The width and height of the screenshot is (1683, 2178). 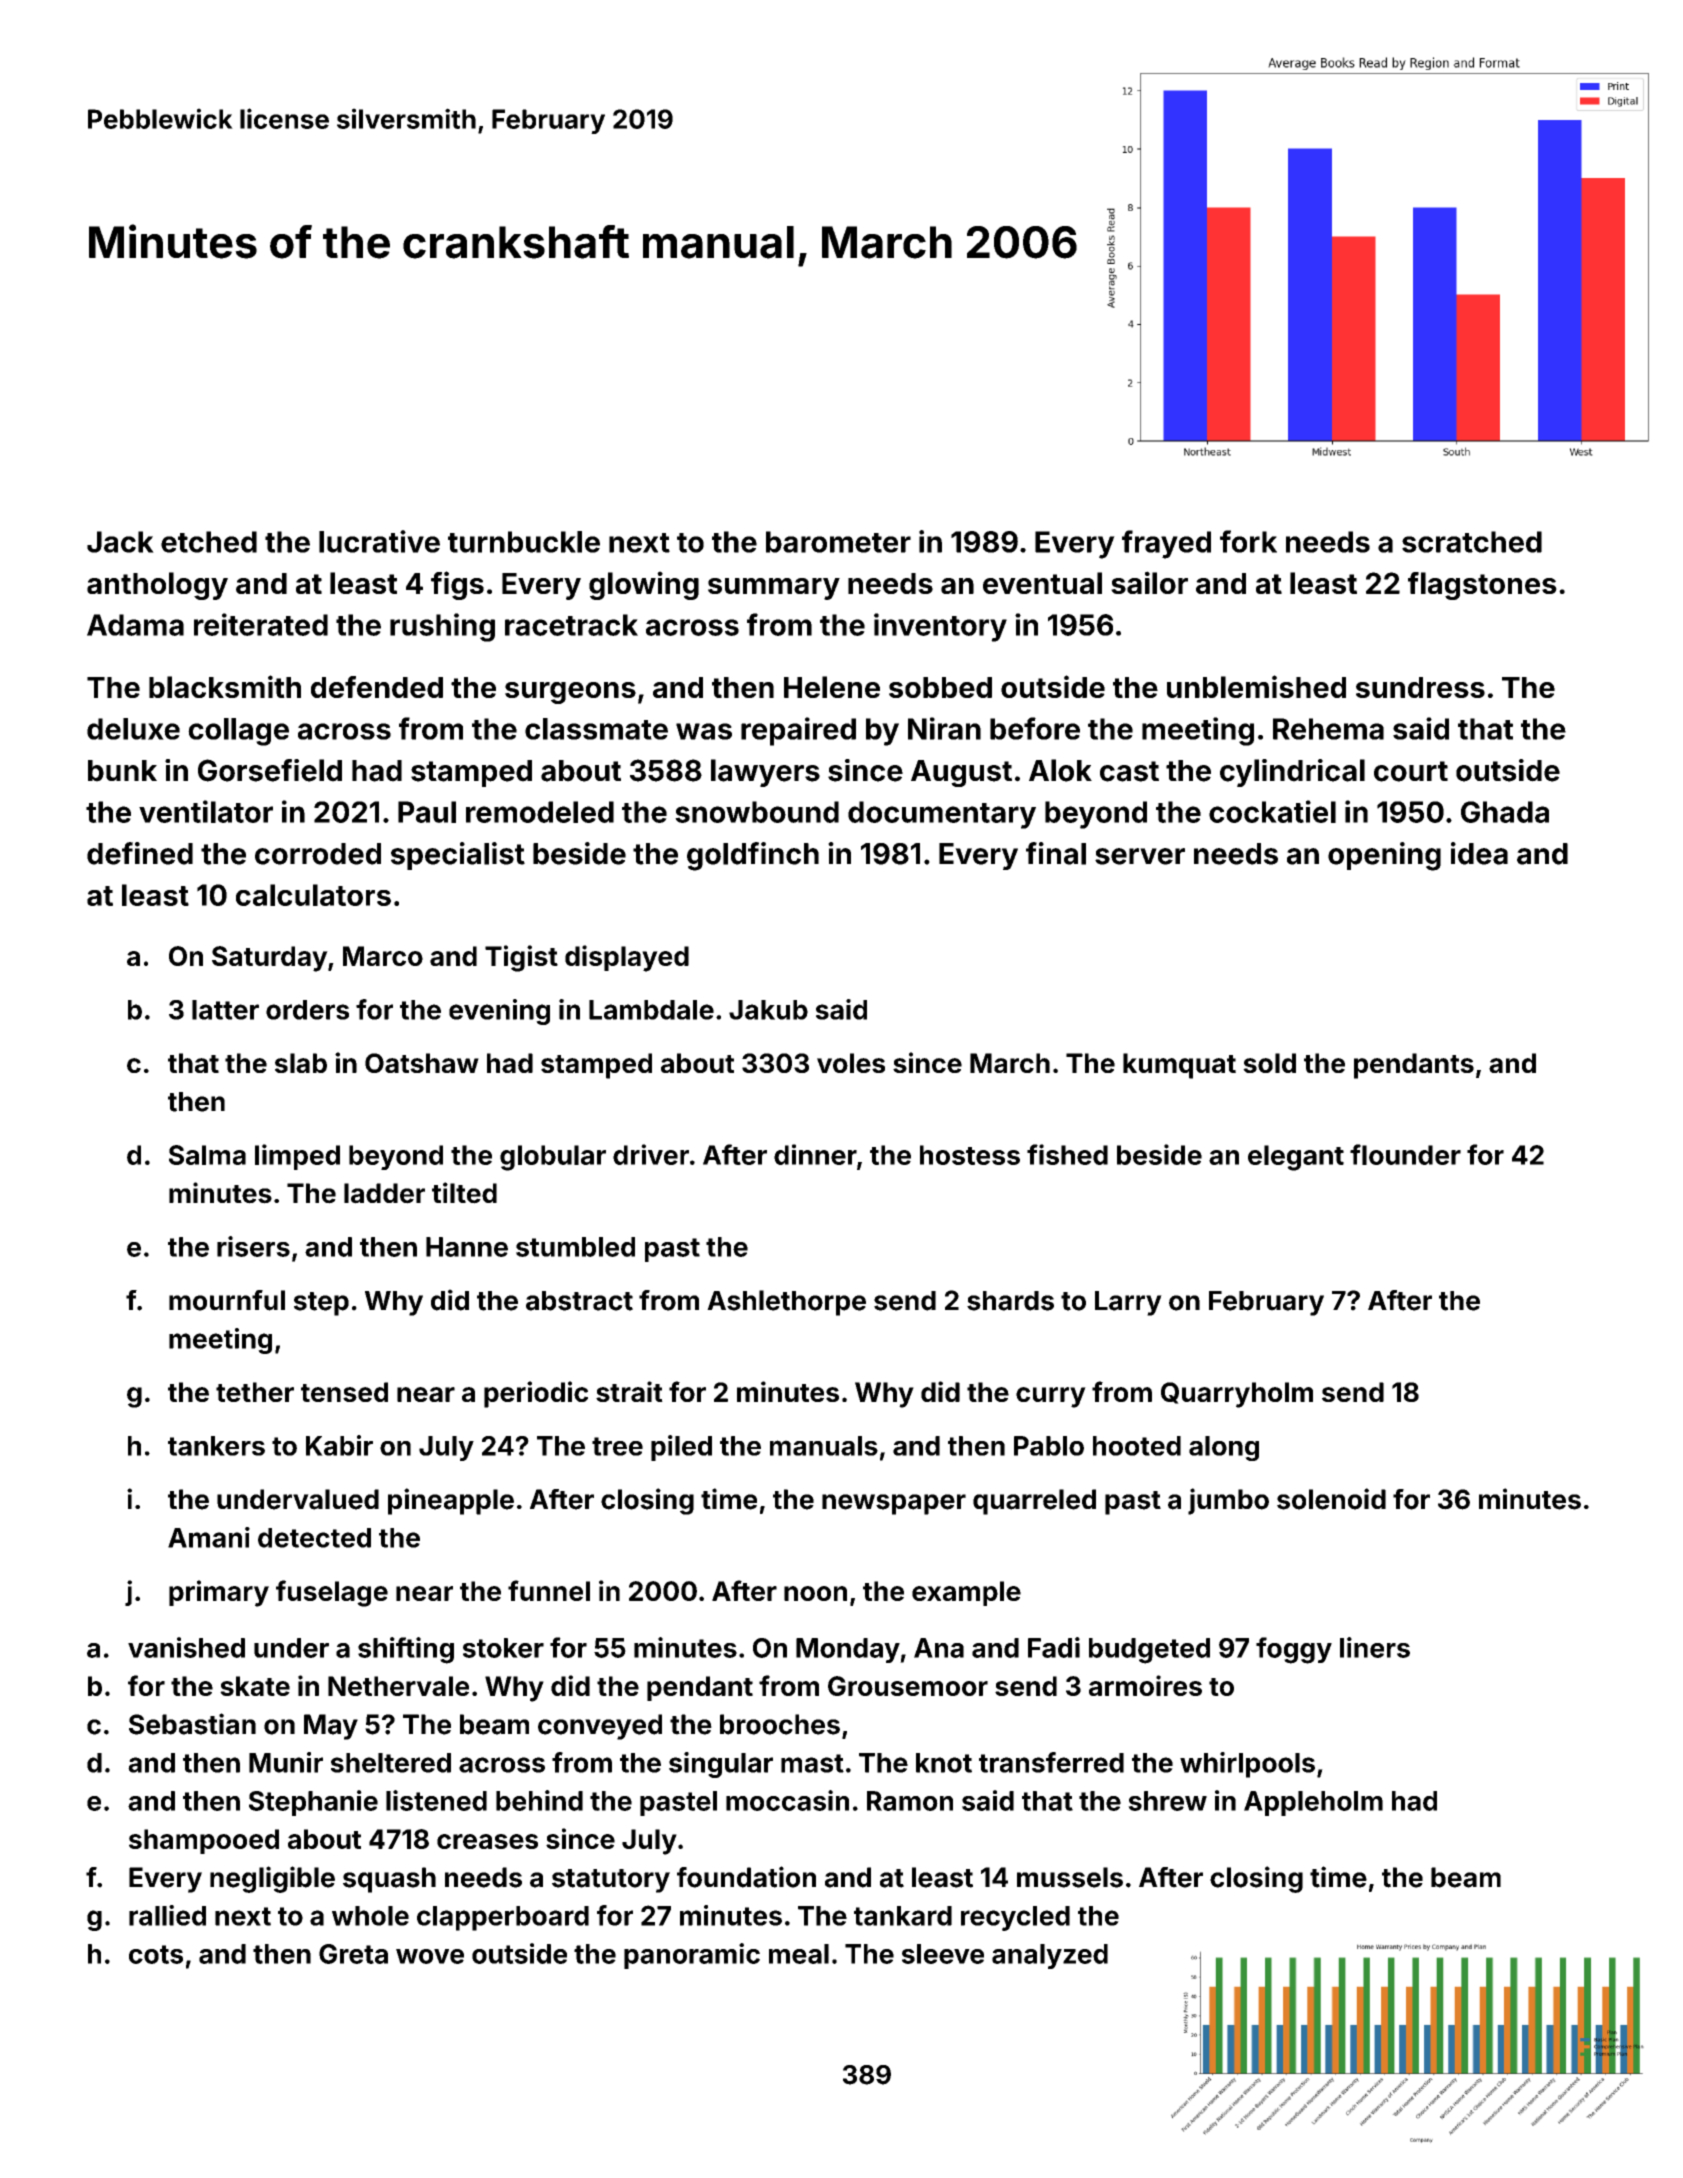 What do you see at coordinates (1411, 771) in the screenshot?
I see `court` at bounding box center [1411, 771].
